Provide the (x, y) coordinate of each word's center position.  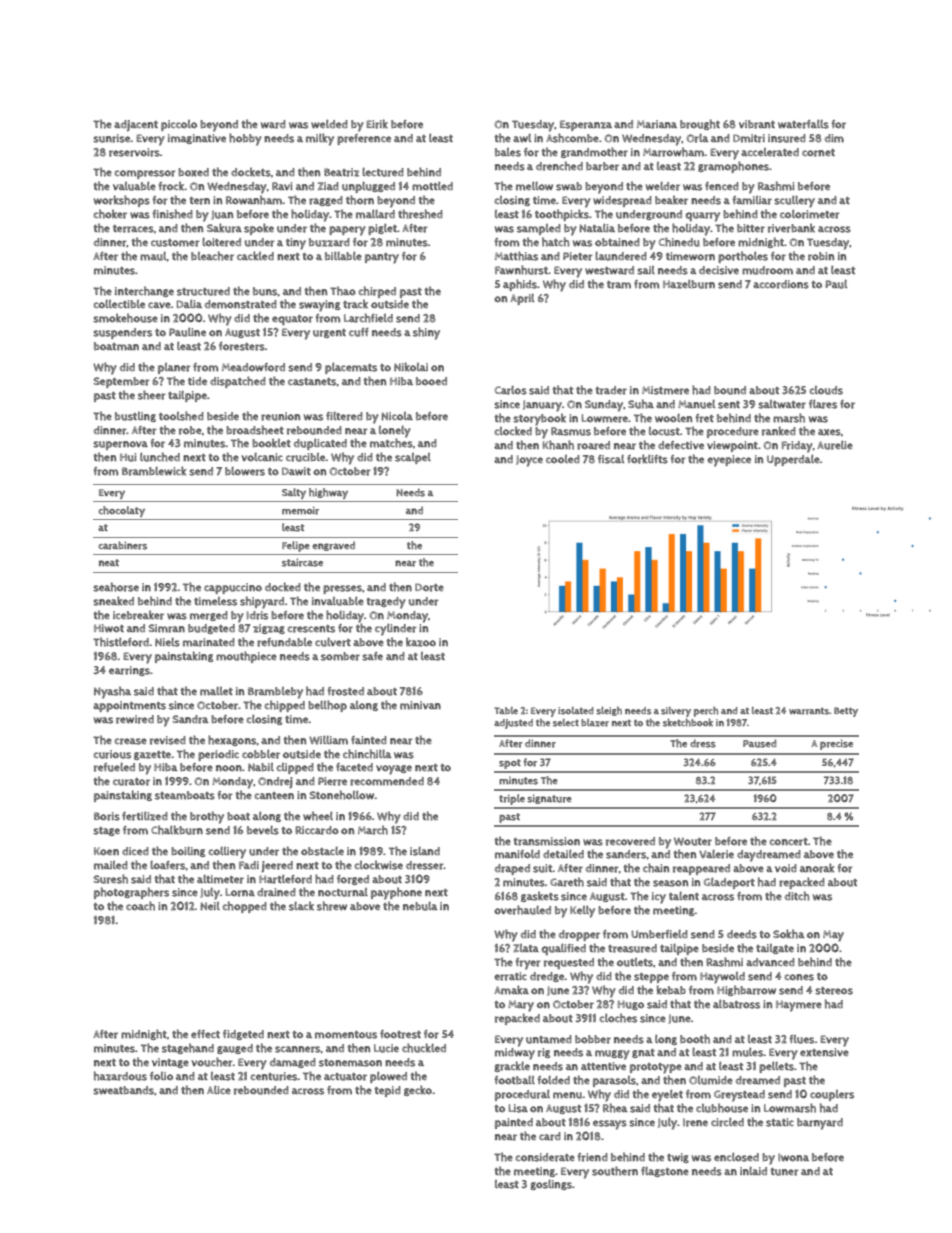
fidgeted (243, 1035)
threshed (420, 214)
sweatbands (123, 1090)
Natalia (597, 228)
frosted (346, 691)
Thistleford (121, 642)
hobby (245, 139)
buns (265, 291)
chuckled (424, 1048)
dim (834, 138)
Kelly (582, 912)
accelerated (770, 152)
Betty (846, 712)
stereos (834, 991)
